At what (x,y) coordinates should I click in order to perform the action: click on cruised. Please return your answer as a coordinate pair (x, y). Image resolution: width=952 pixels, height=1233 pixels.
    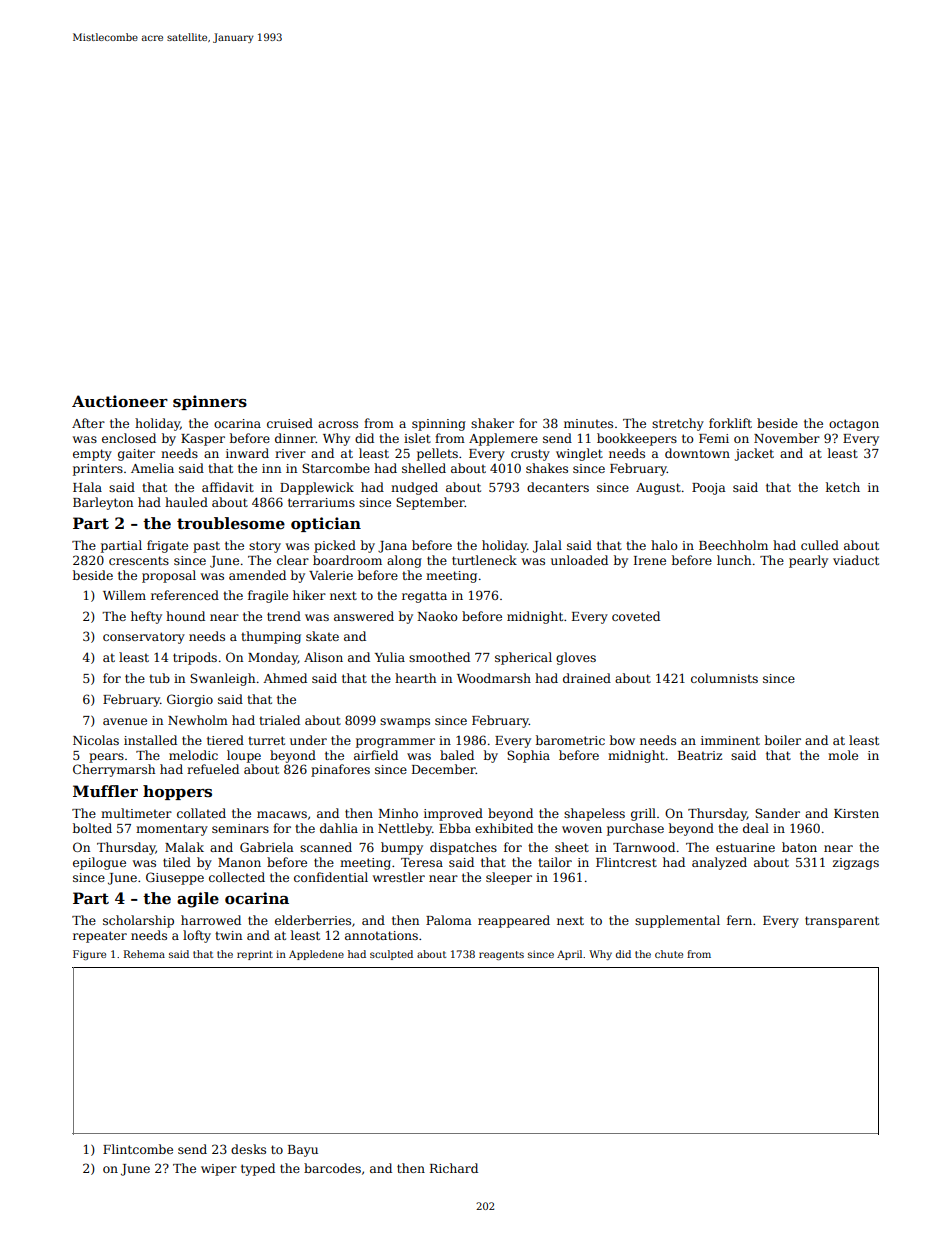
    Looking at the image, I should click on (290, 423).
